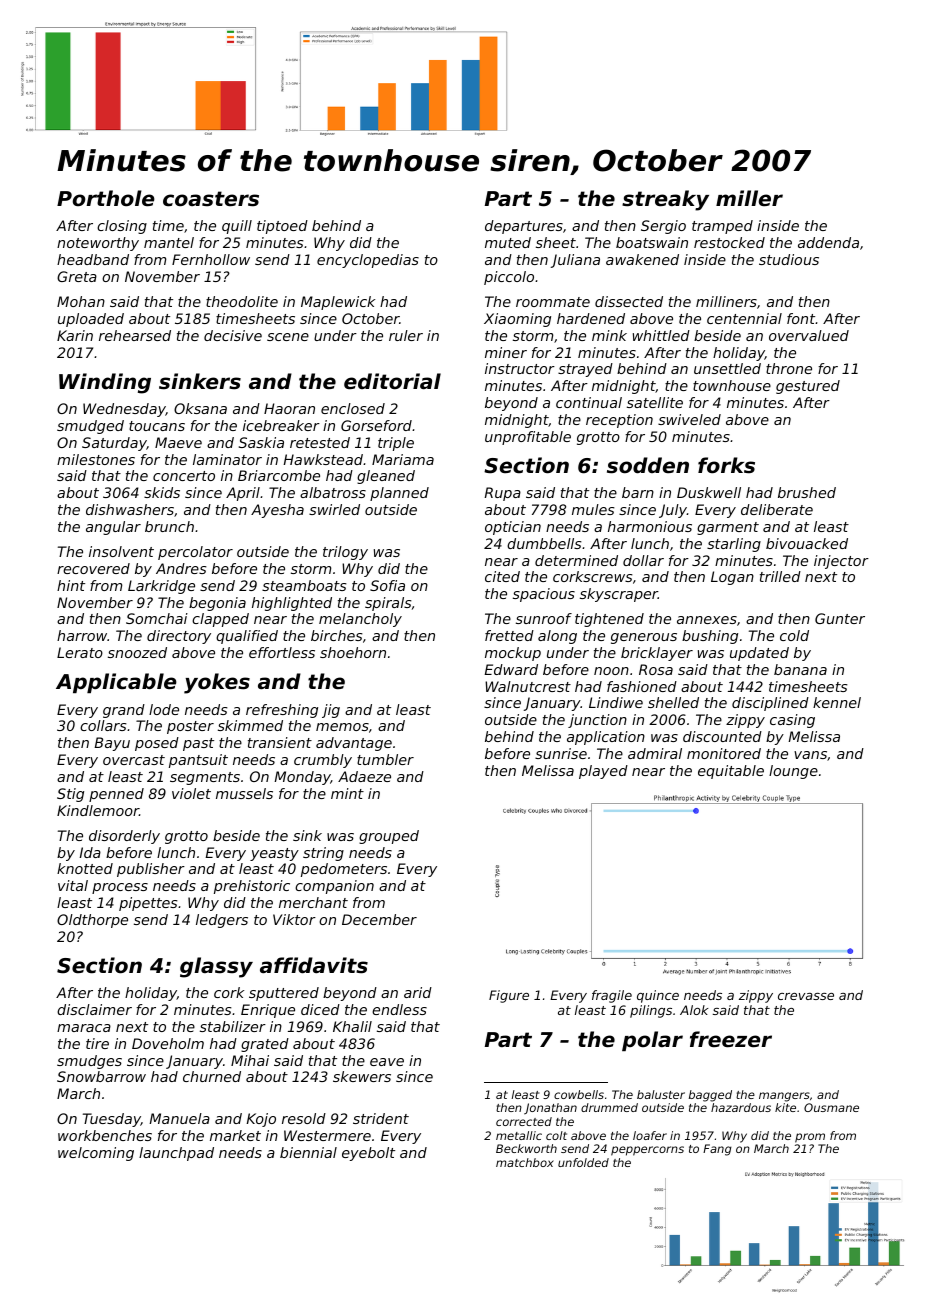  What do you see at coordinates (770, 704) in the screenshot?
I see `disciplined` at bounding box center [770, 704].
